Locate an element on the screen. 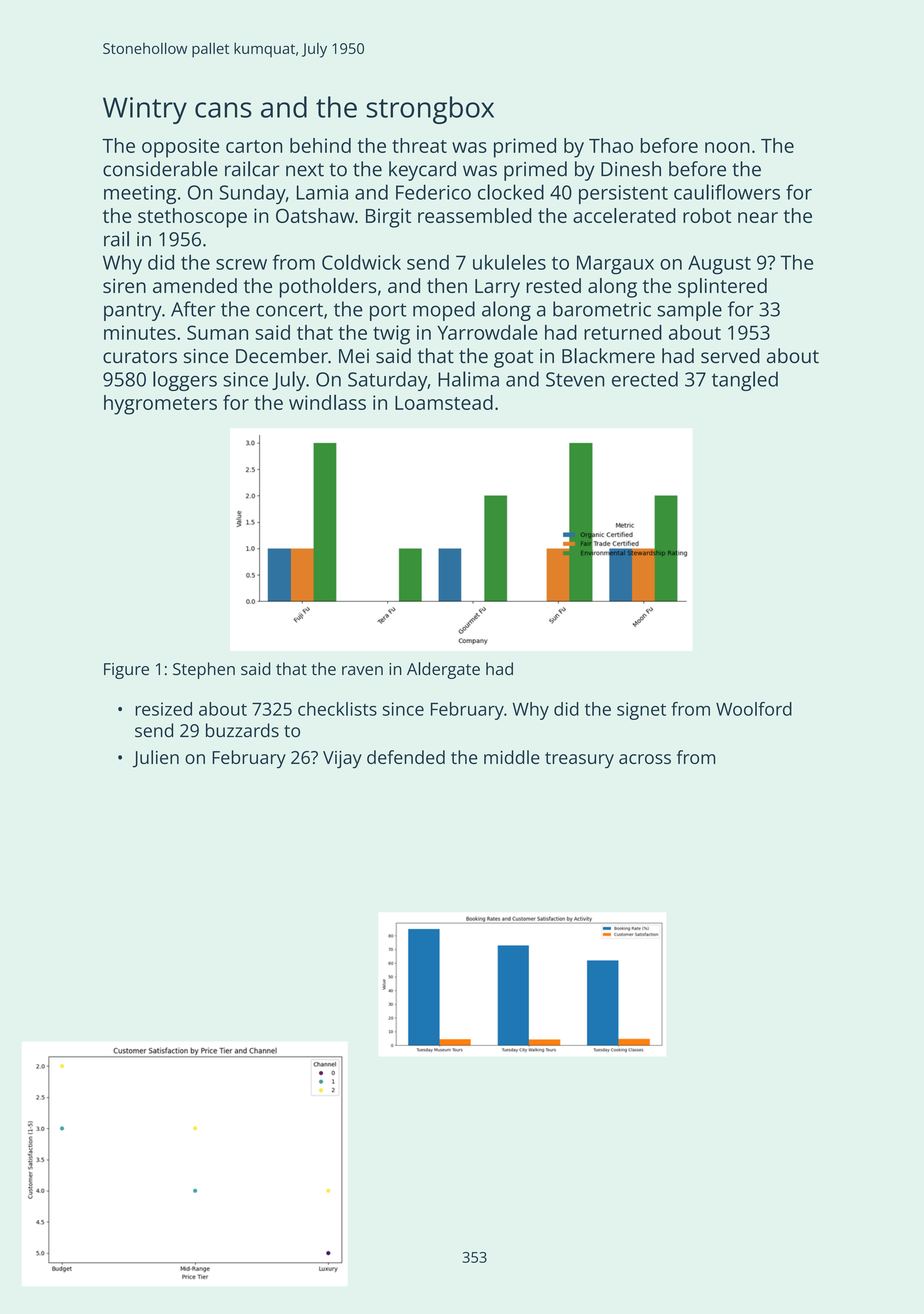 The image size is (924, 1314). windlass is located at coordinates (327, 402).
